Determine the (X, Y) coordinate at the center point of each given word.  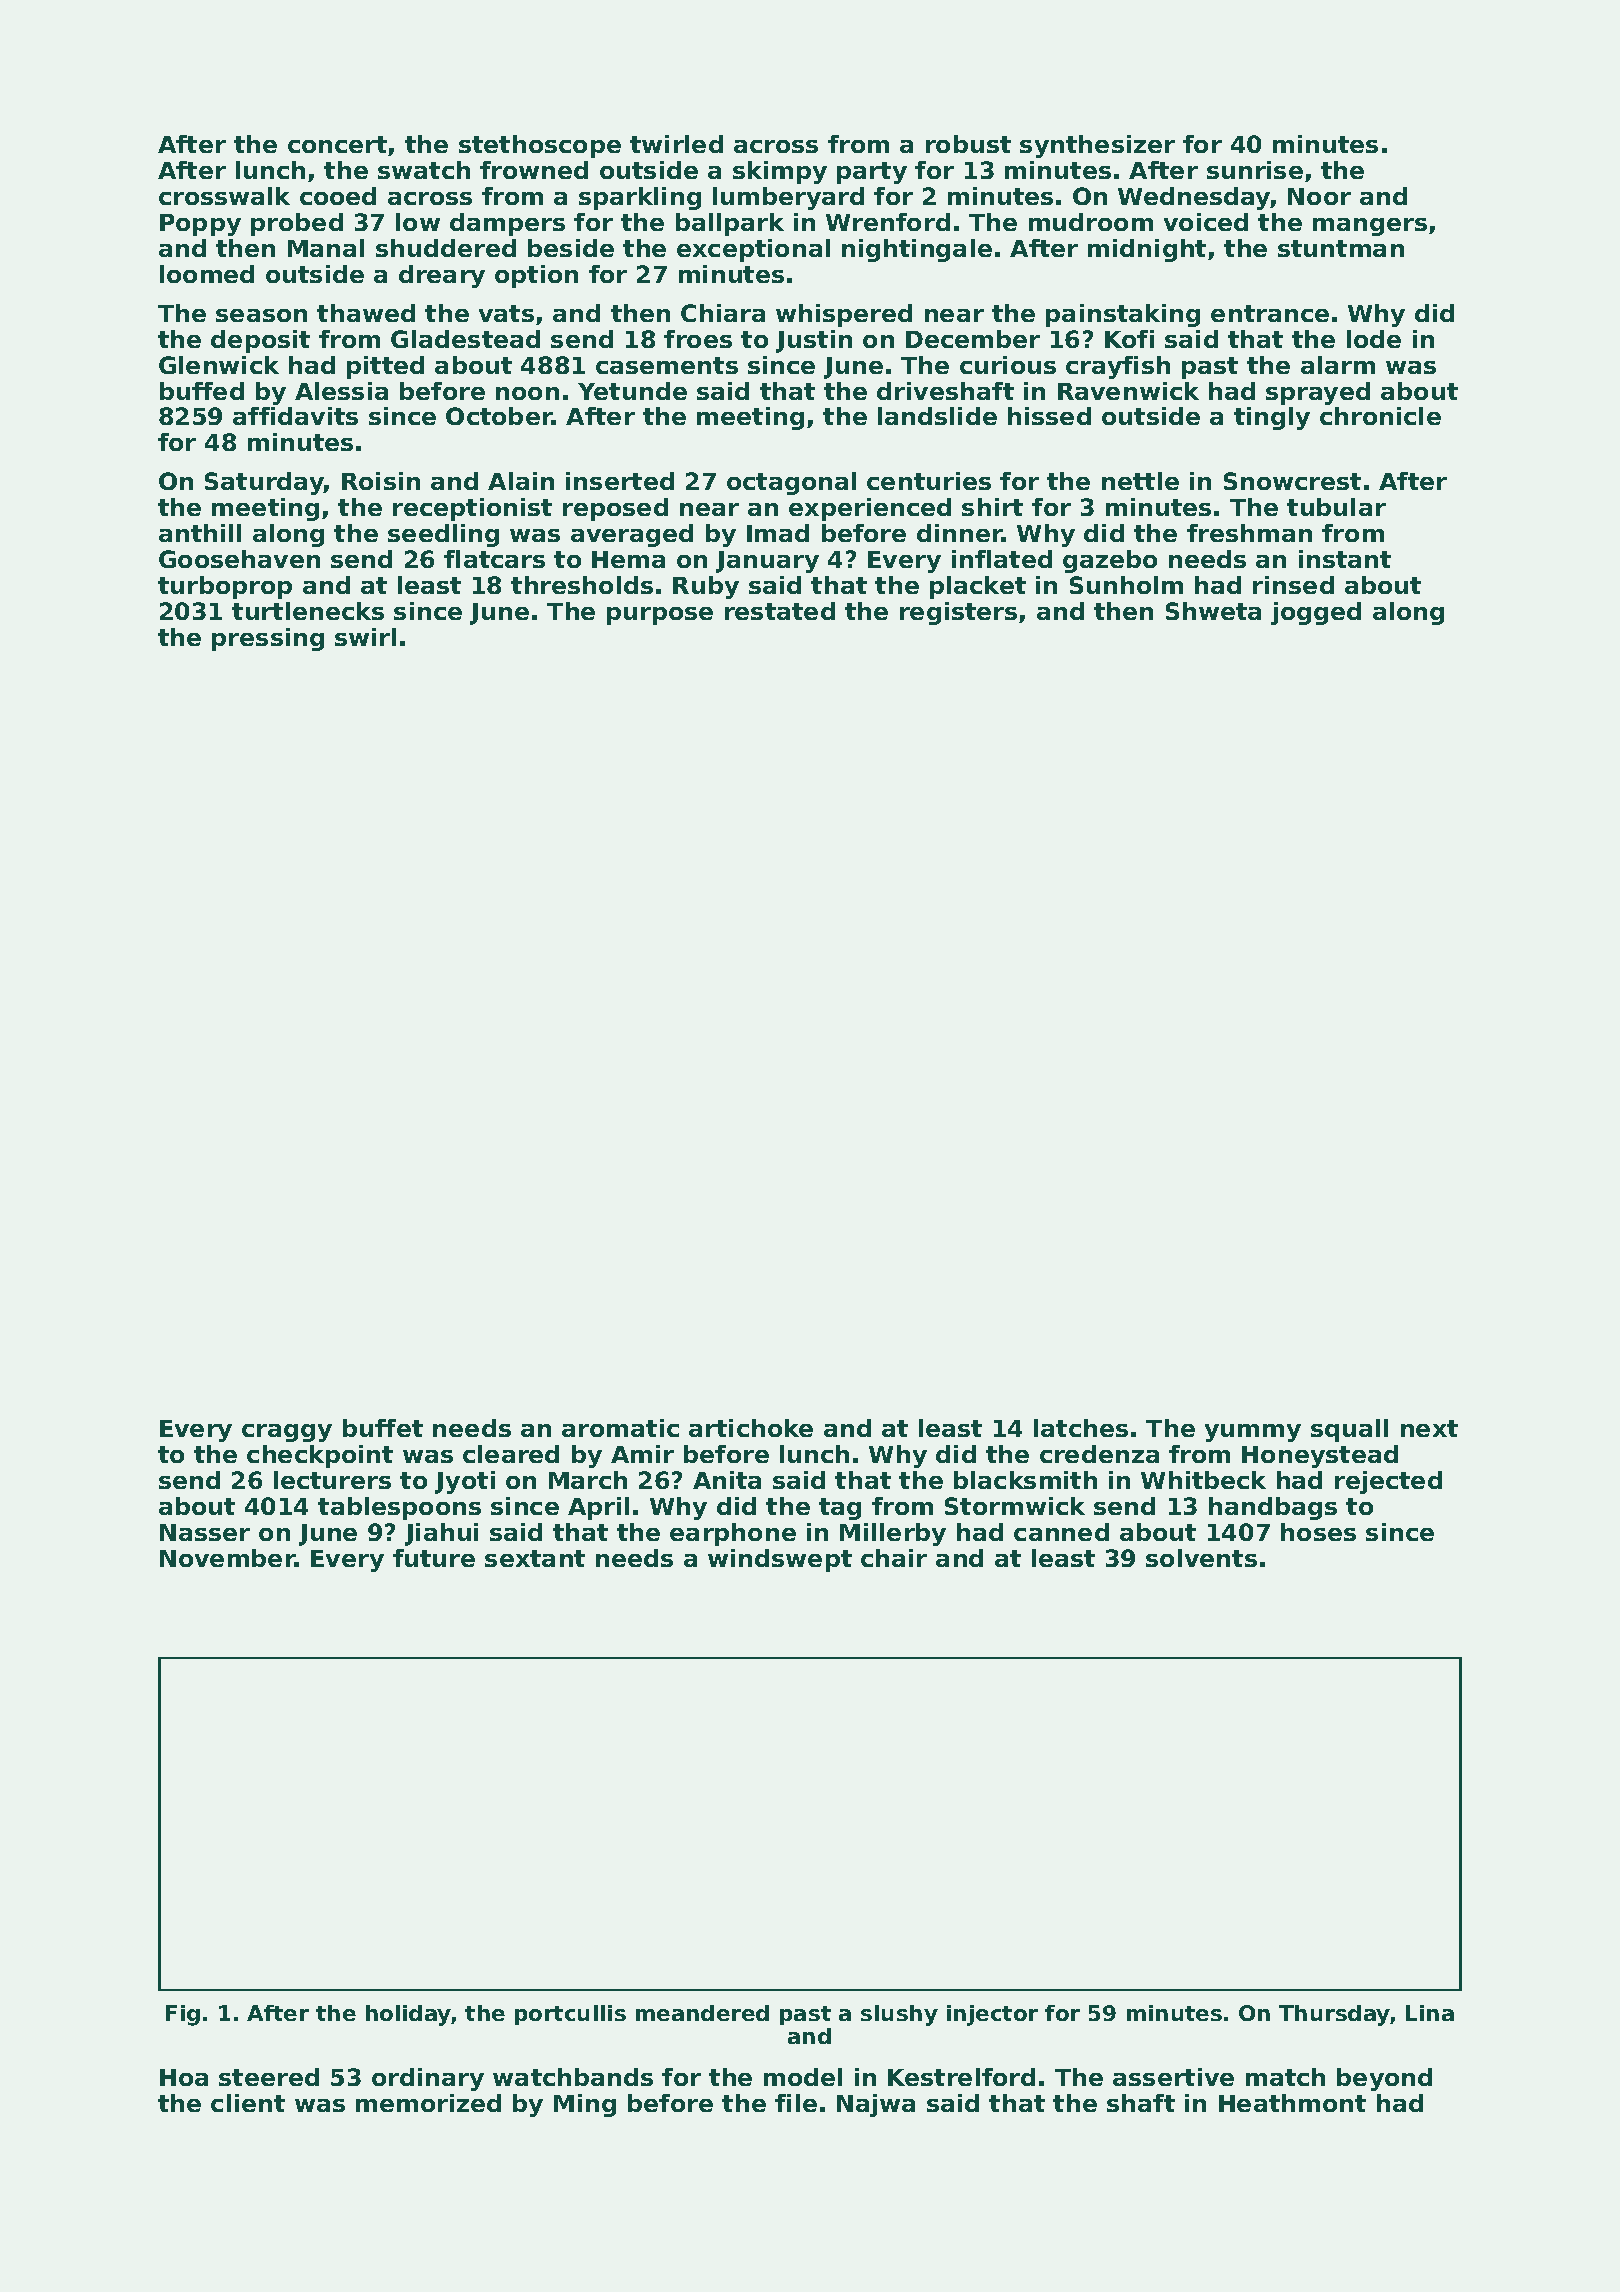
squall (1349, 1430)
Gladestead (465, 339)
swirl (365, 637)
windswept (780, 1560)
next (1429, 1428)
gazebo (1110, 561)
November (227, 1558)
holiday (408, 2015)
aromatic (620, 1428)
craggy (287, 1433)
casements (667, 365)
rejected (1388, 1482)
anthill (200, 533)
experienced (870, 509)
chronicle (1380, 416)
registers (958, 613)
